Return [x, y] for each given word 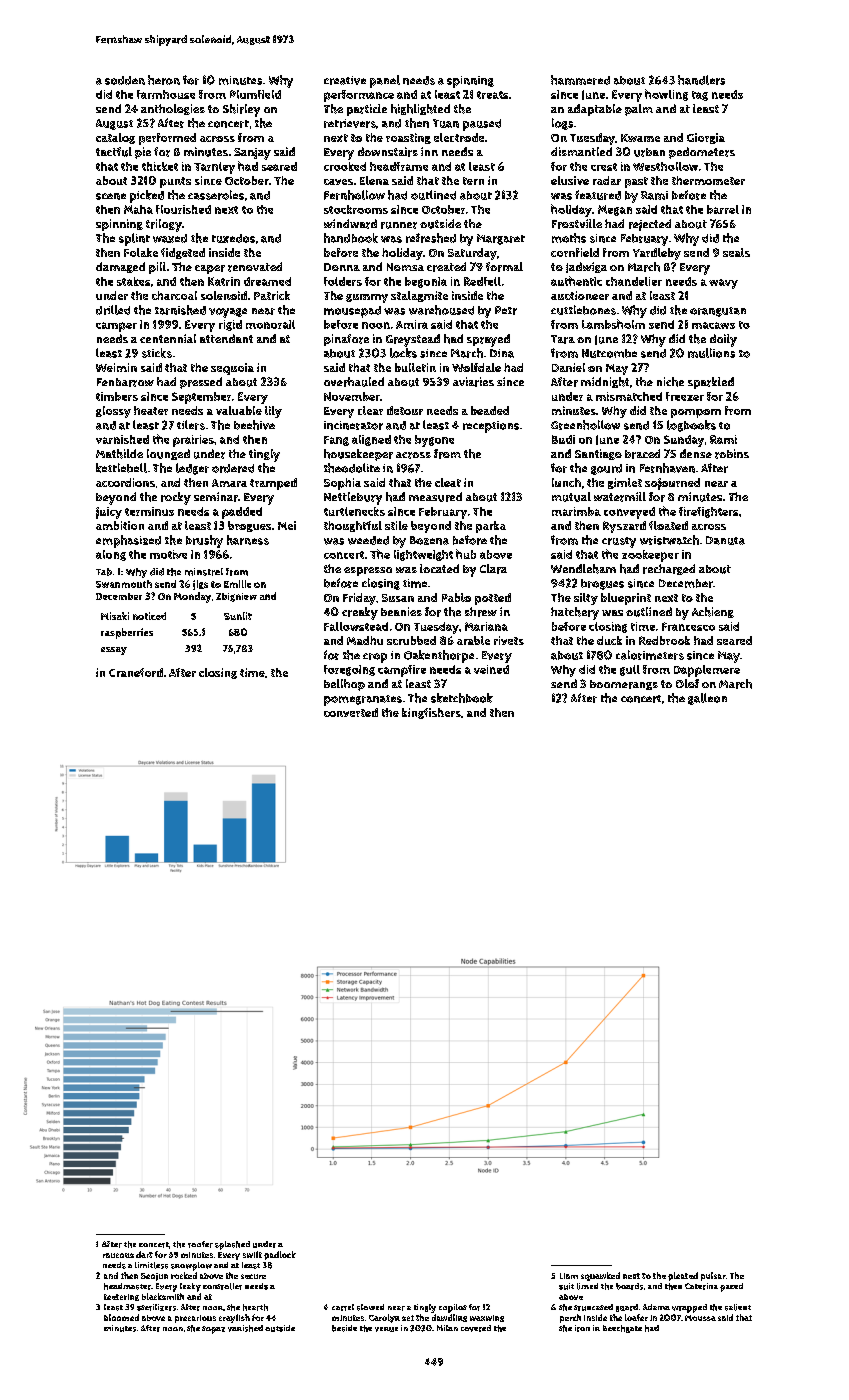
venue [386, 1329]
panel [385, 81]
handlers [701, 80]
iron [582, 1328]
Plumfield [255, 94]
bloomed [121, 1317]
